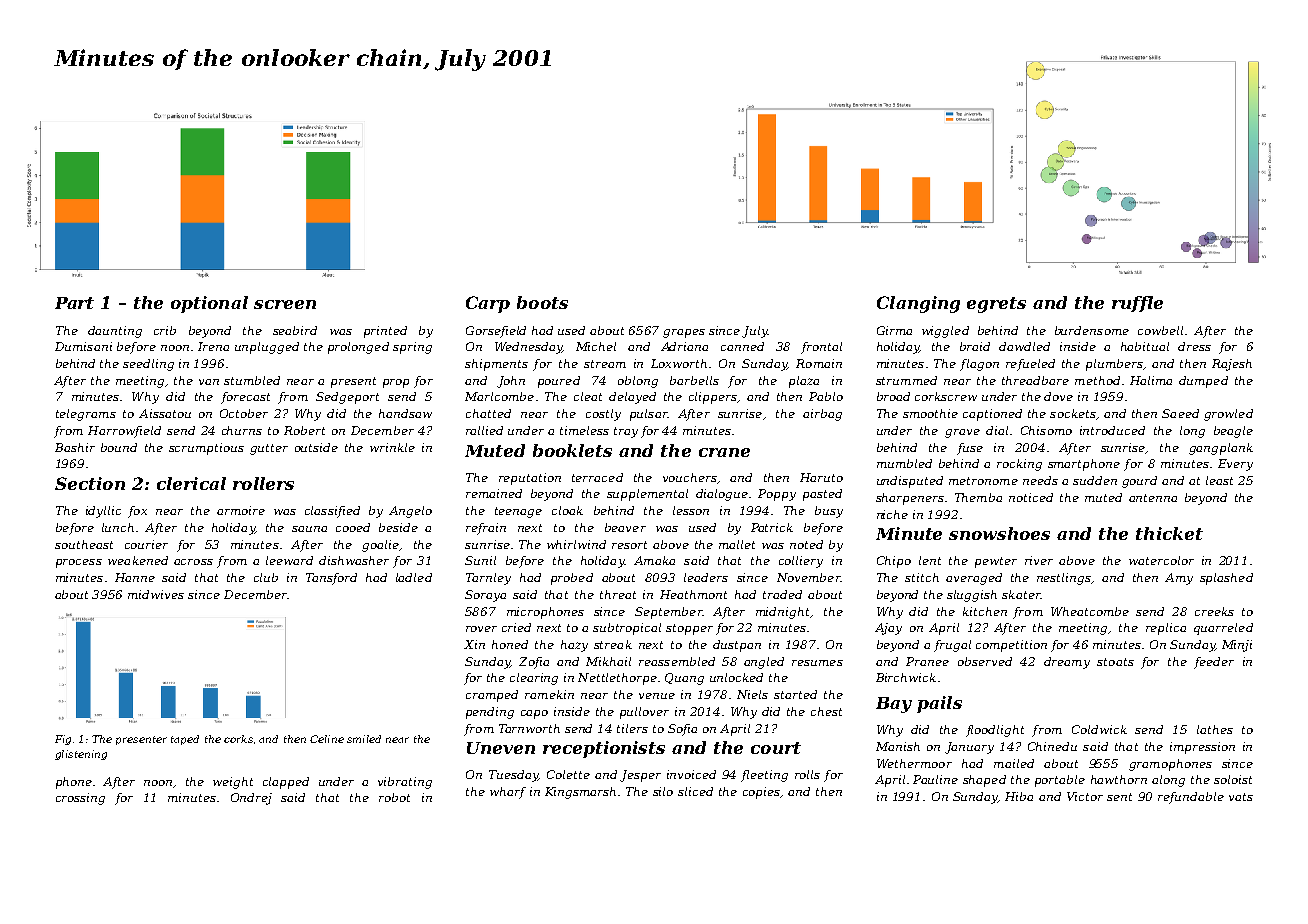 Image resolution: width=1308 pixels, height=924 pixels. What do you see at coordinates (542, 302) in the screenshot?
I see `boots` at bounding box center [542, 302].
